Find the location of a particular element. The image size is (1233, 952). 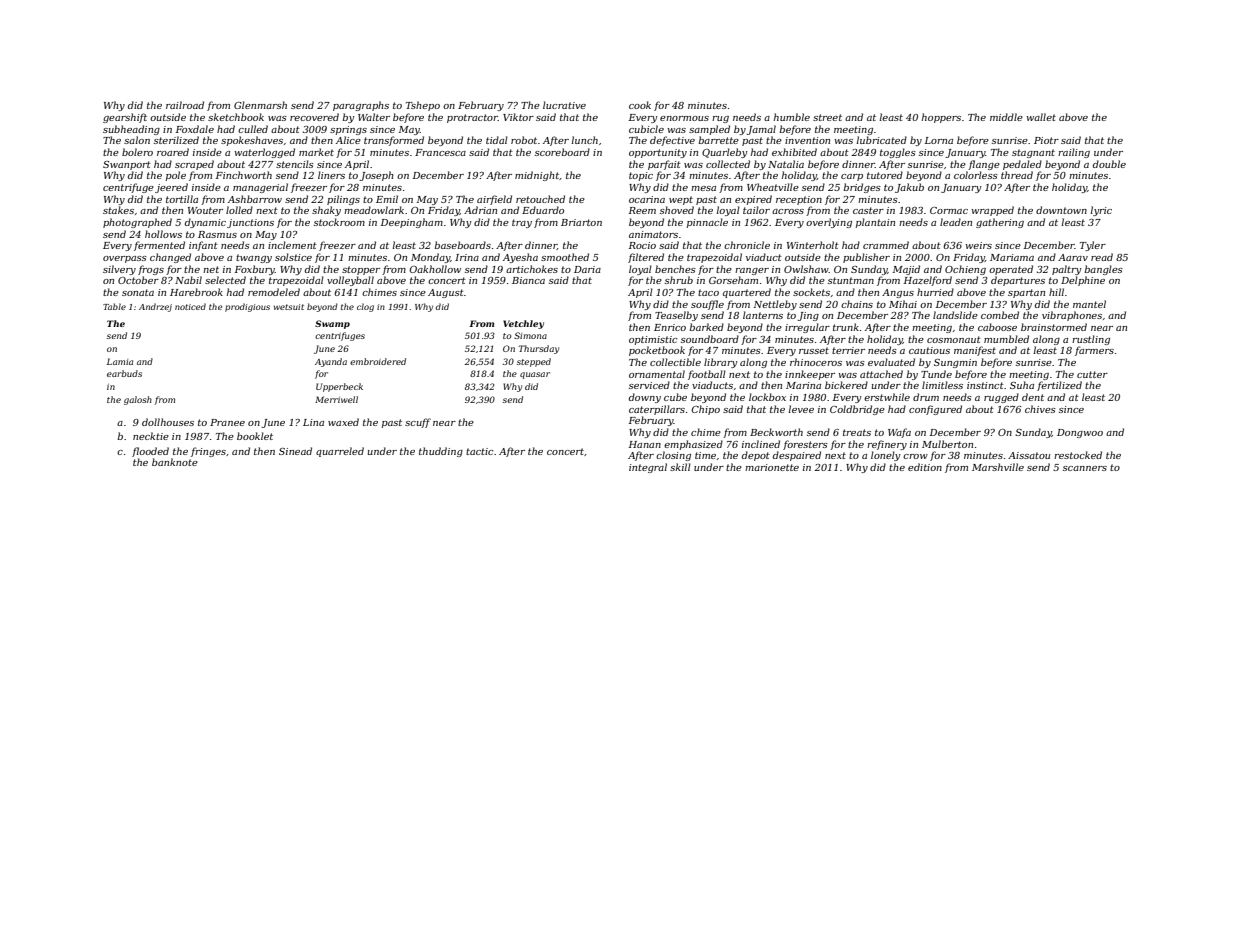

Piotr is located at coordinates (1046, 140).
